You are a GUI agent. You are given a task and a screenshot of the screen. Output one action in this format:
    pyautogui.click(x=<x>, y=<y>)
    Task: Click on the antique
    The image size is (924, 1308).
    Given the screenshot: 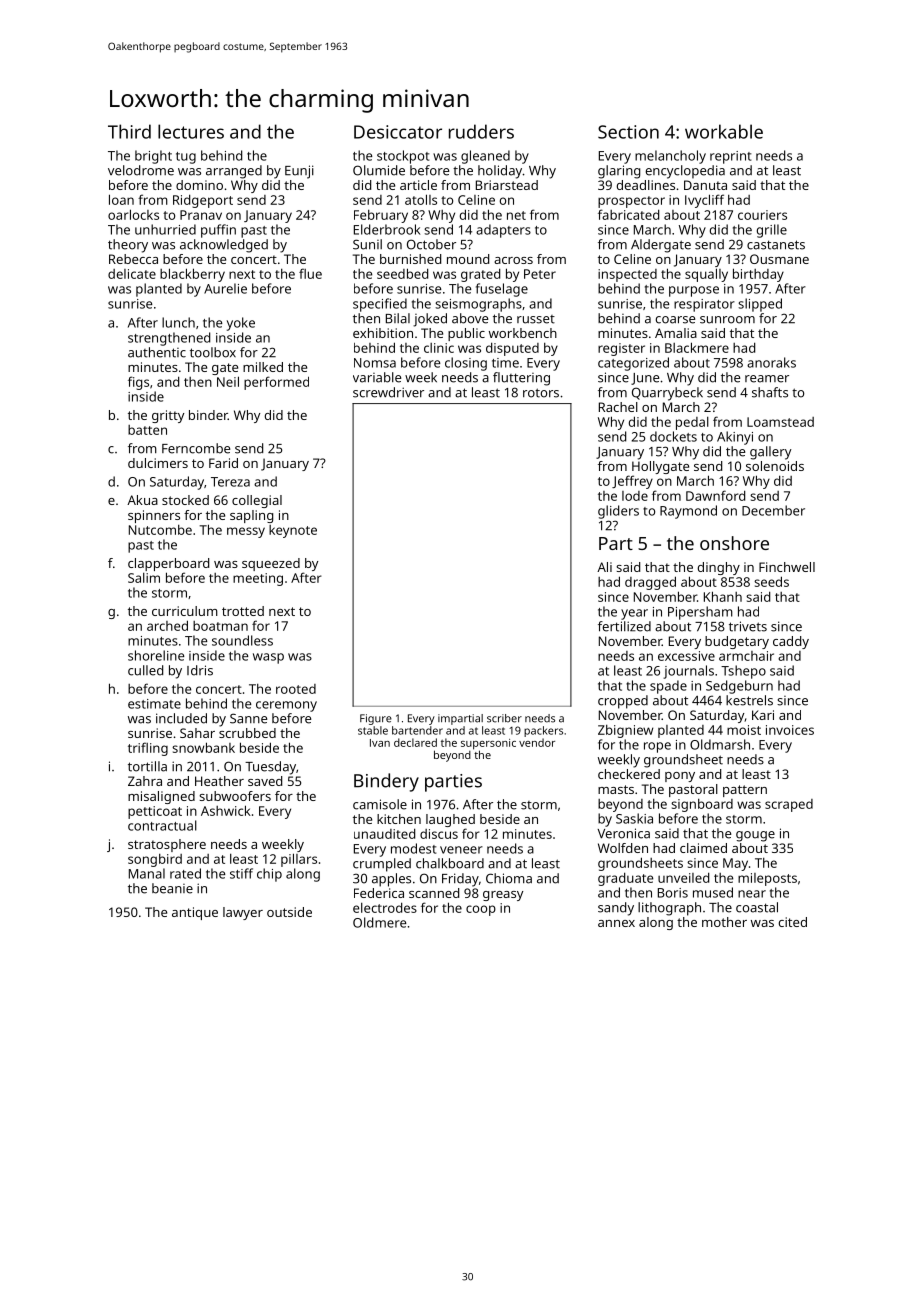 What is the action you would take?
    pyautogui.click(x=195, y=913)
